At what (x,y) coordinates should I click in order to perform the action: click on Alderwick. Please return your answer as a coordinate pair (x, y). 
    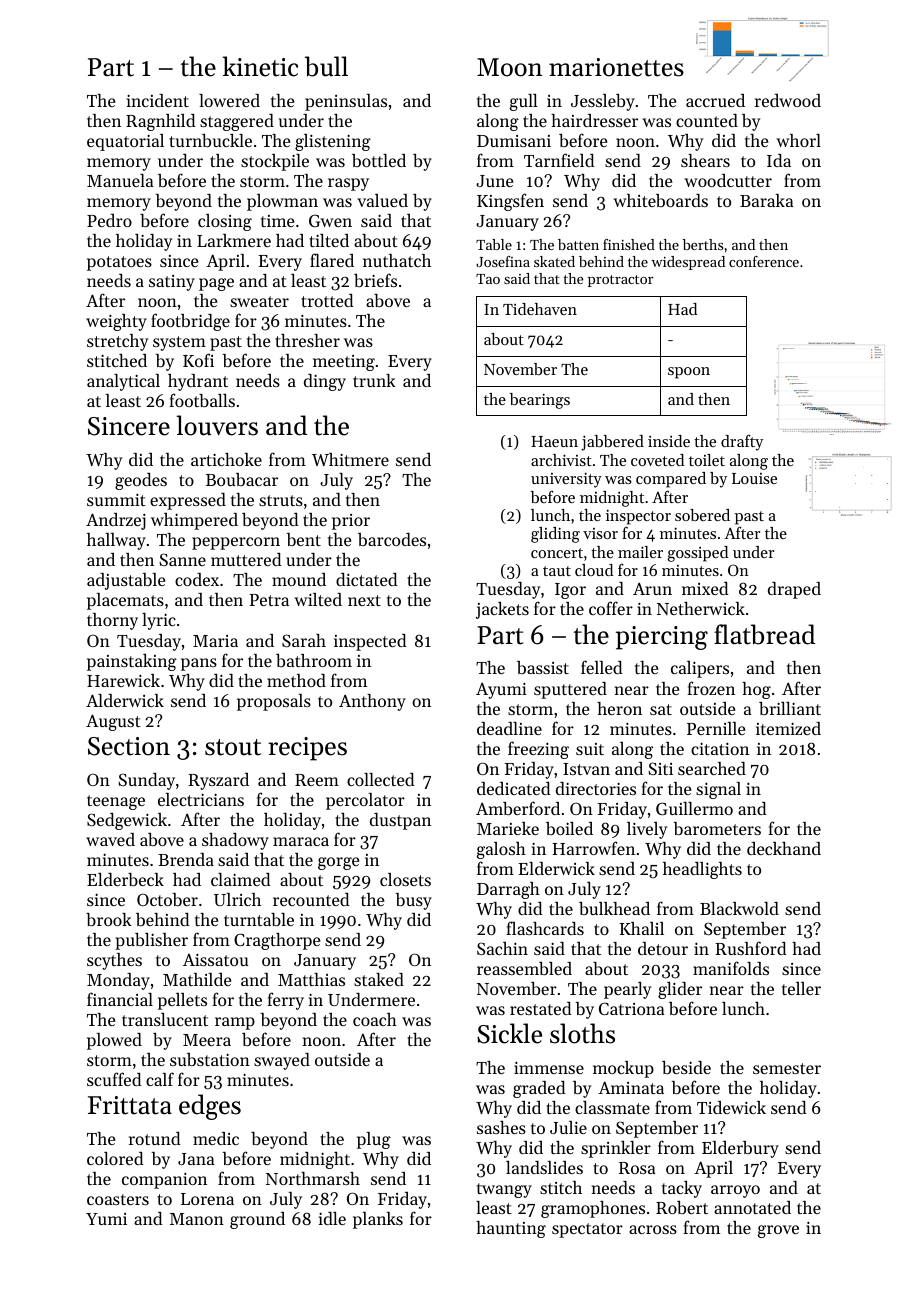
    Looking at the image, I should click on (125, 700).
